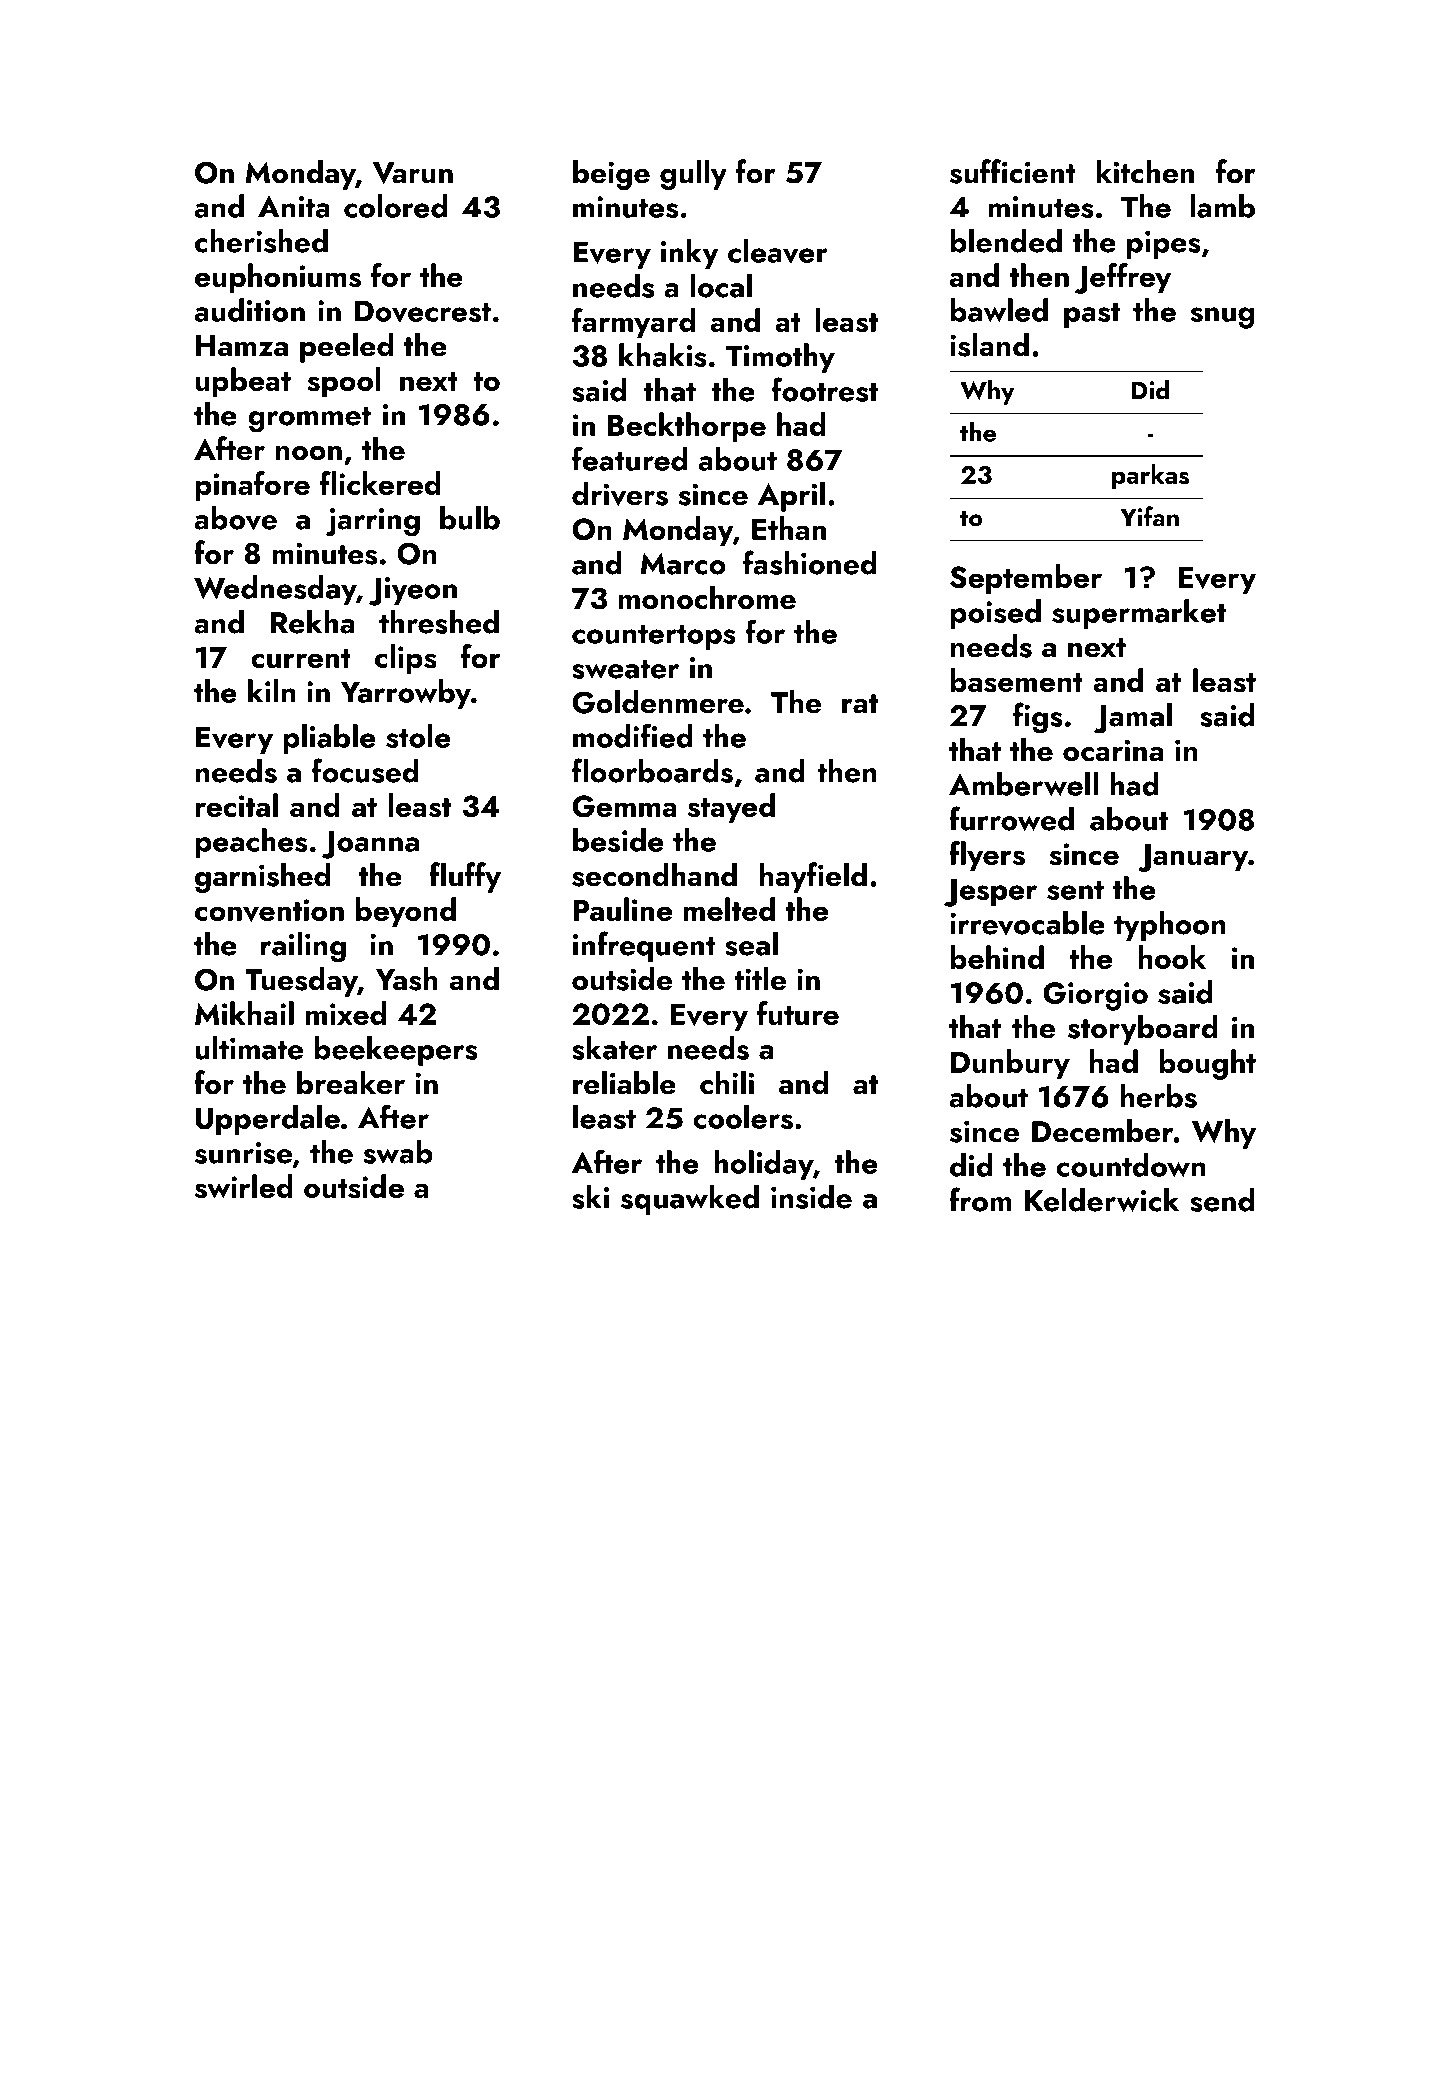 The image size is (1450, 2100). Describe the element at coordinates (1164, 245) in the page. I see `pipes` at that location.
